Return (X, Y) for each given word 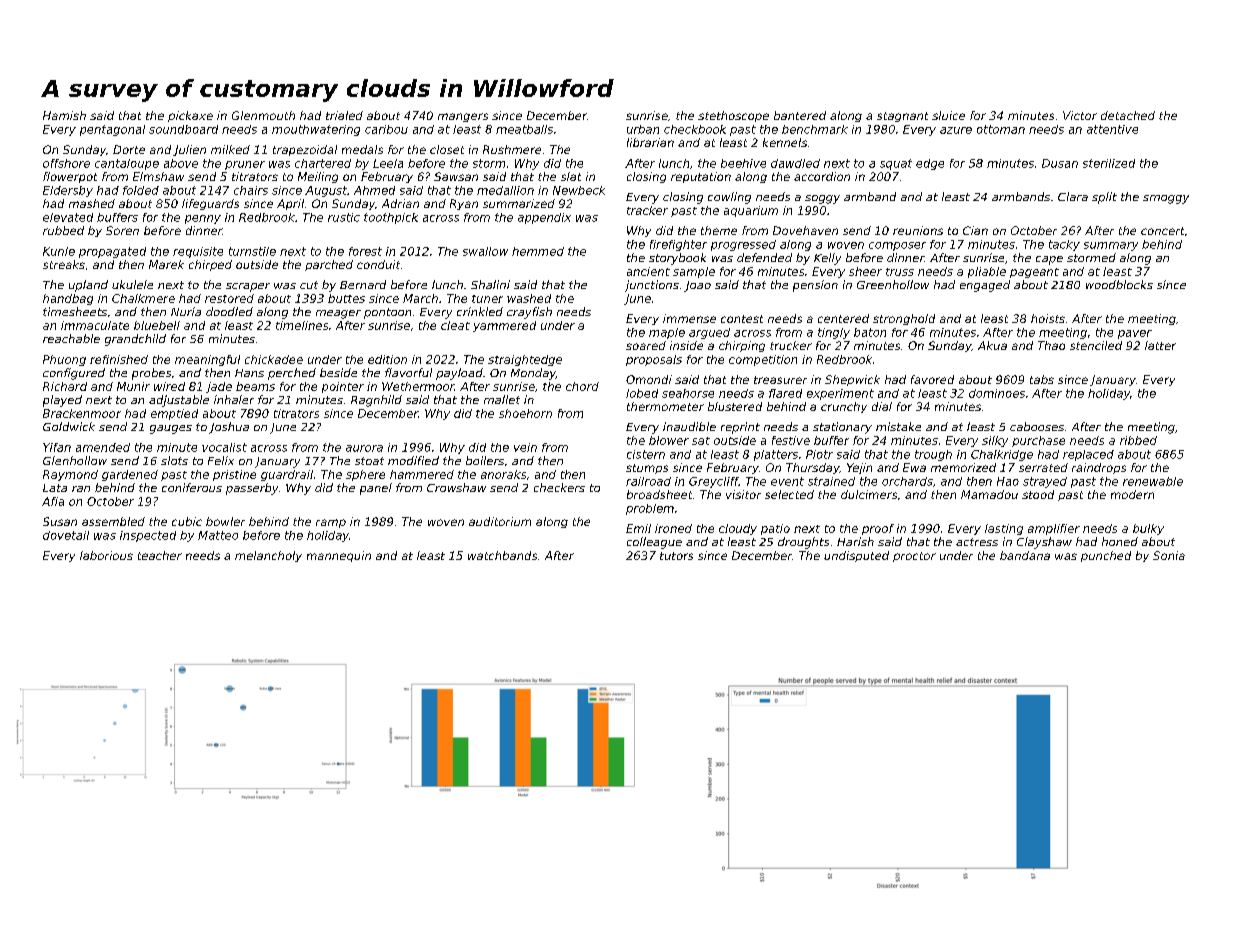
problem (650, 509)
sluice (948, 115)
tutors (676, 556)
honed (1120, 541)
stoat (369, 461)
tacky (1064, 245)
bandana (1025, 555)
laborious (106, 555)
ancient (648, 271)
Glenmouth (263, 115)
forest (365, 251)
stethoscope (733, 116)
